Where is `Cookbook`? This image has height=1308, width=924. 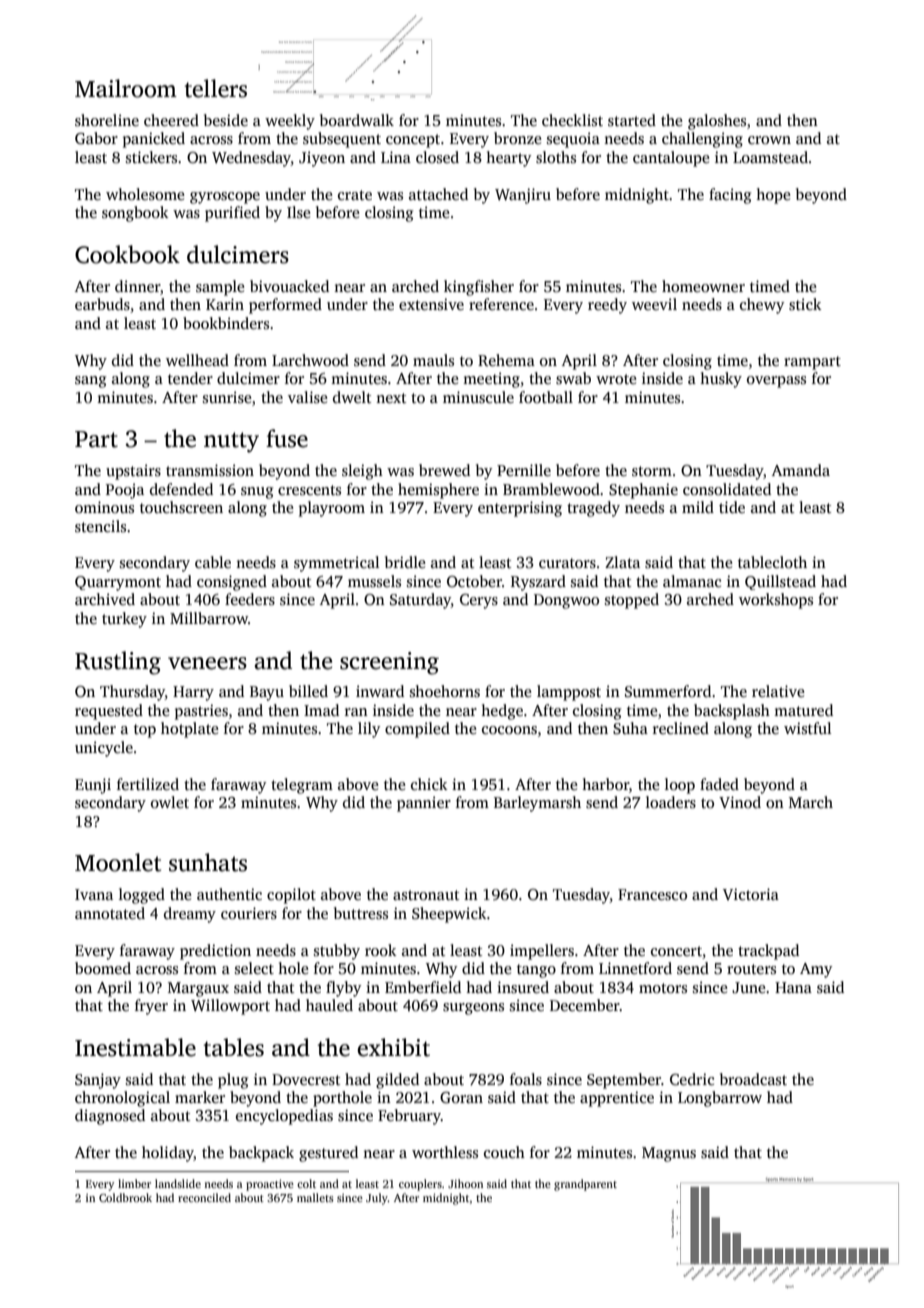
Cookbook is located at coordinates (127, 254).
